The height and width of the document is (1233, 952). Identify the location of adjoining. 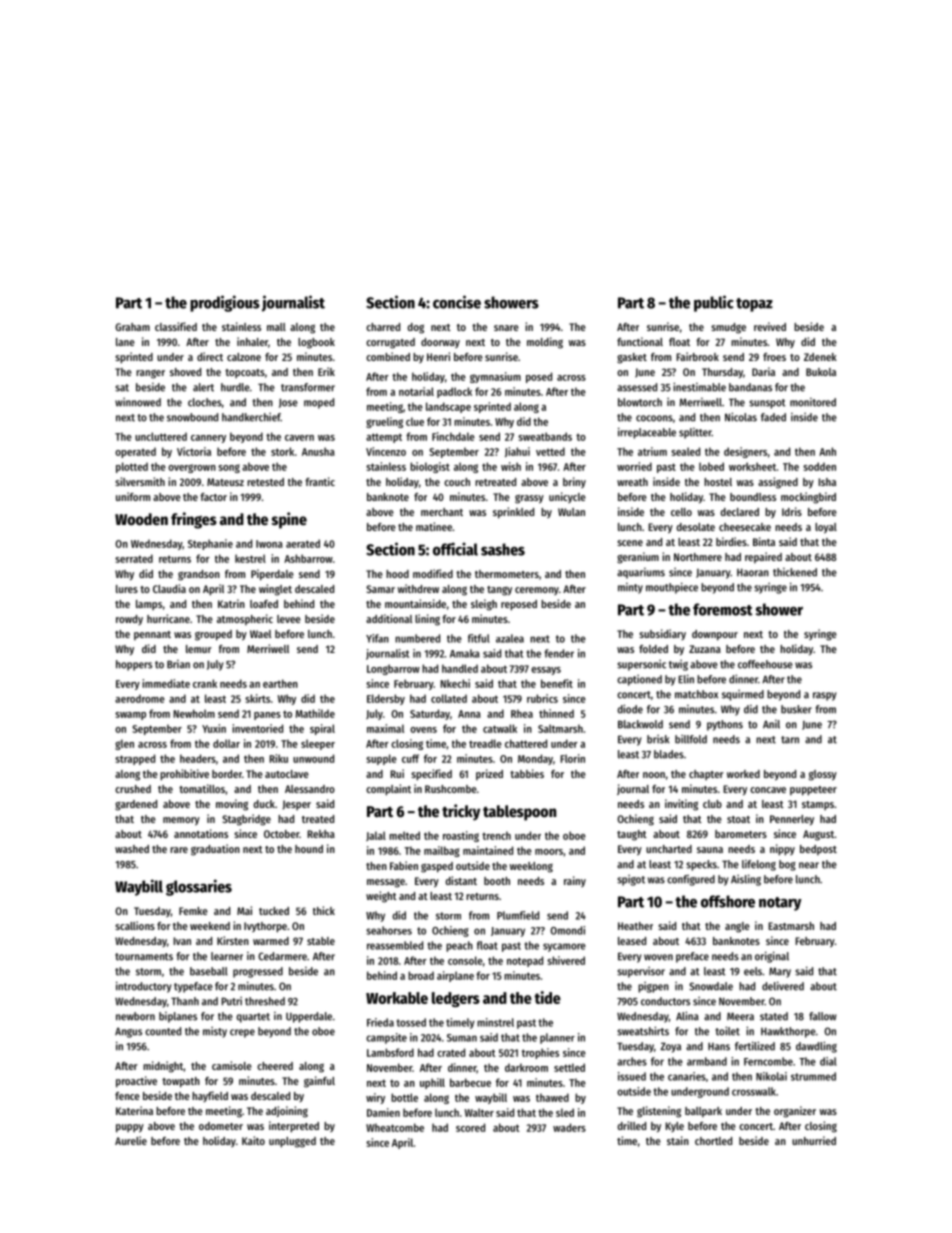
(287, 1112).
